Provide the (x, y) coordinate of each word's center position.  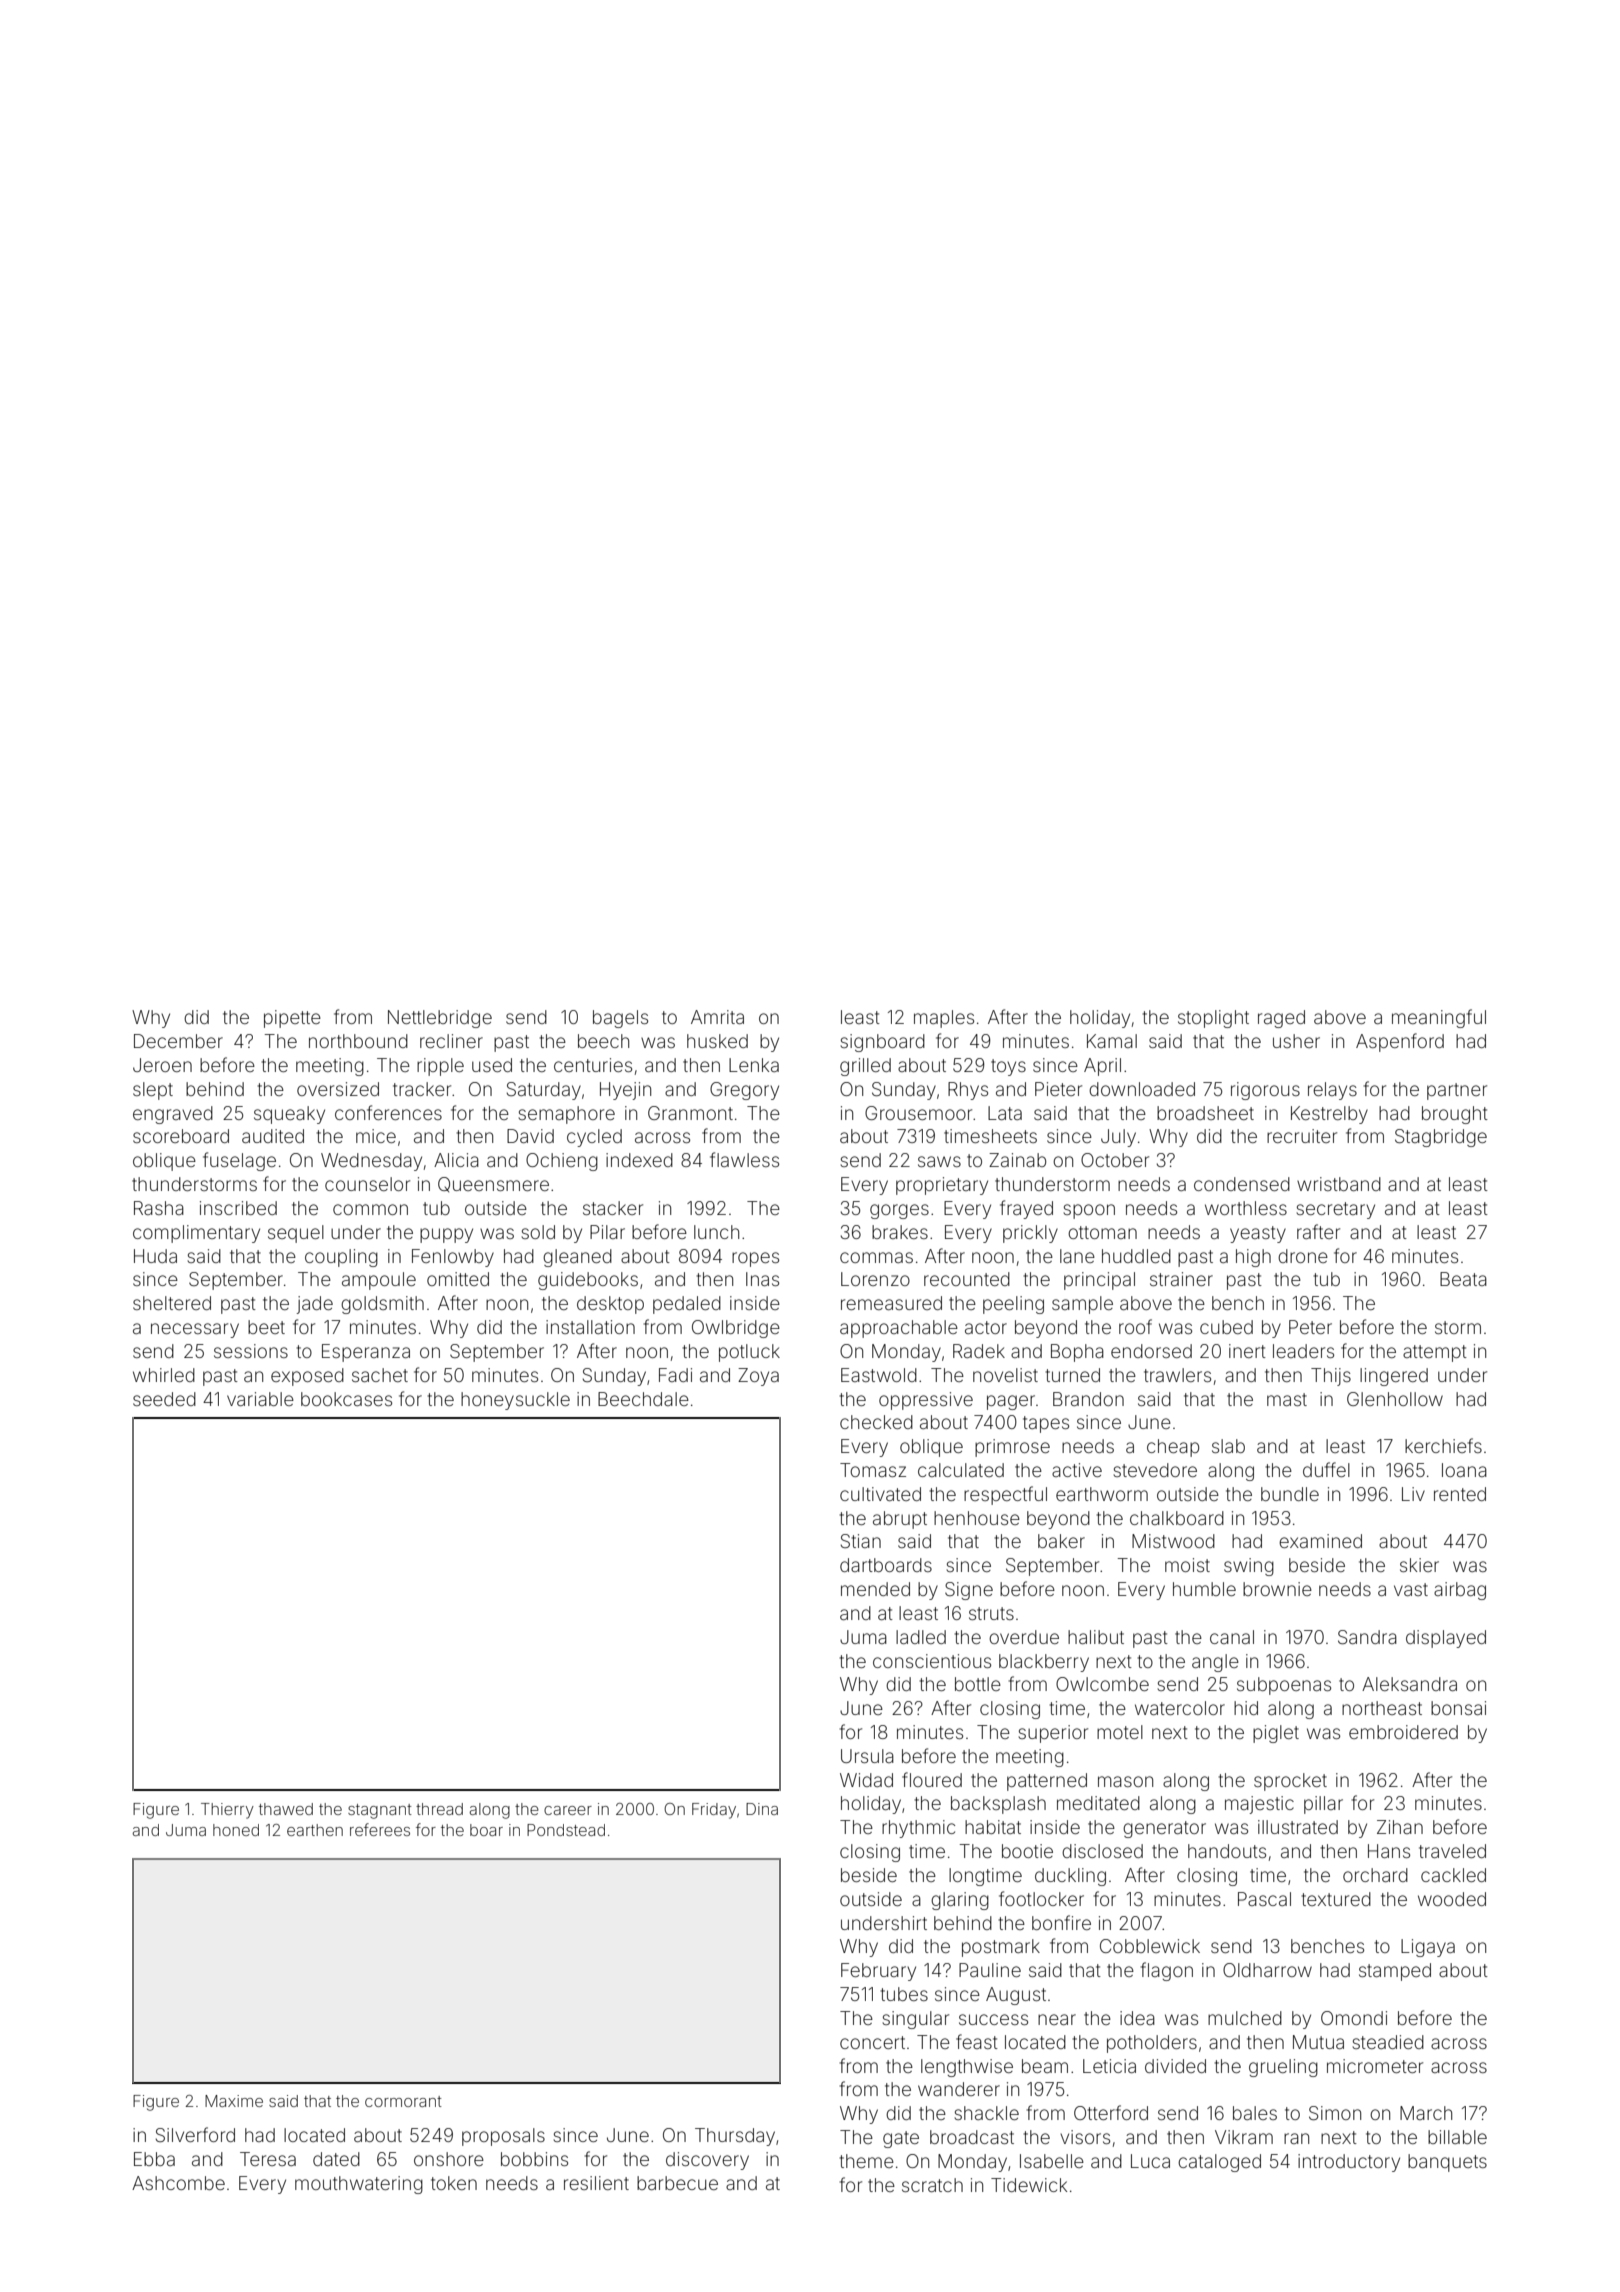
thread (439, 1809)
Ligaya (1428, 1948)
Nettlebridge (440, 1019)
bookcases (346, 1399)
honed (236, 1830)
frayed (1026, 1209)
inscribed (238, 1208)
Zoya (758, 1377)
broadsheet (1205, 1113)
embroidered (1403, 1732)
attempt (1435, 1353)
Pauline (990, 1970)
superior (1053, 1734)
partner (1457, 1091)
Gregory (744, 1091)
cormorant (403, 2101)
